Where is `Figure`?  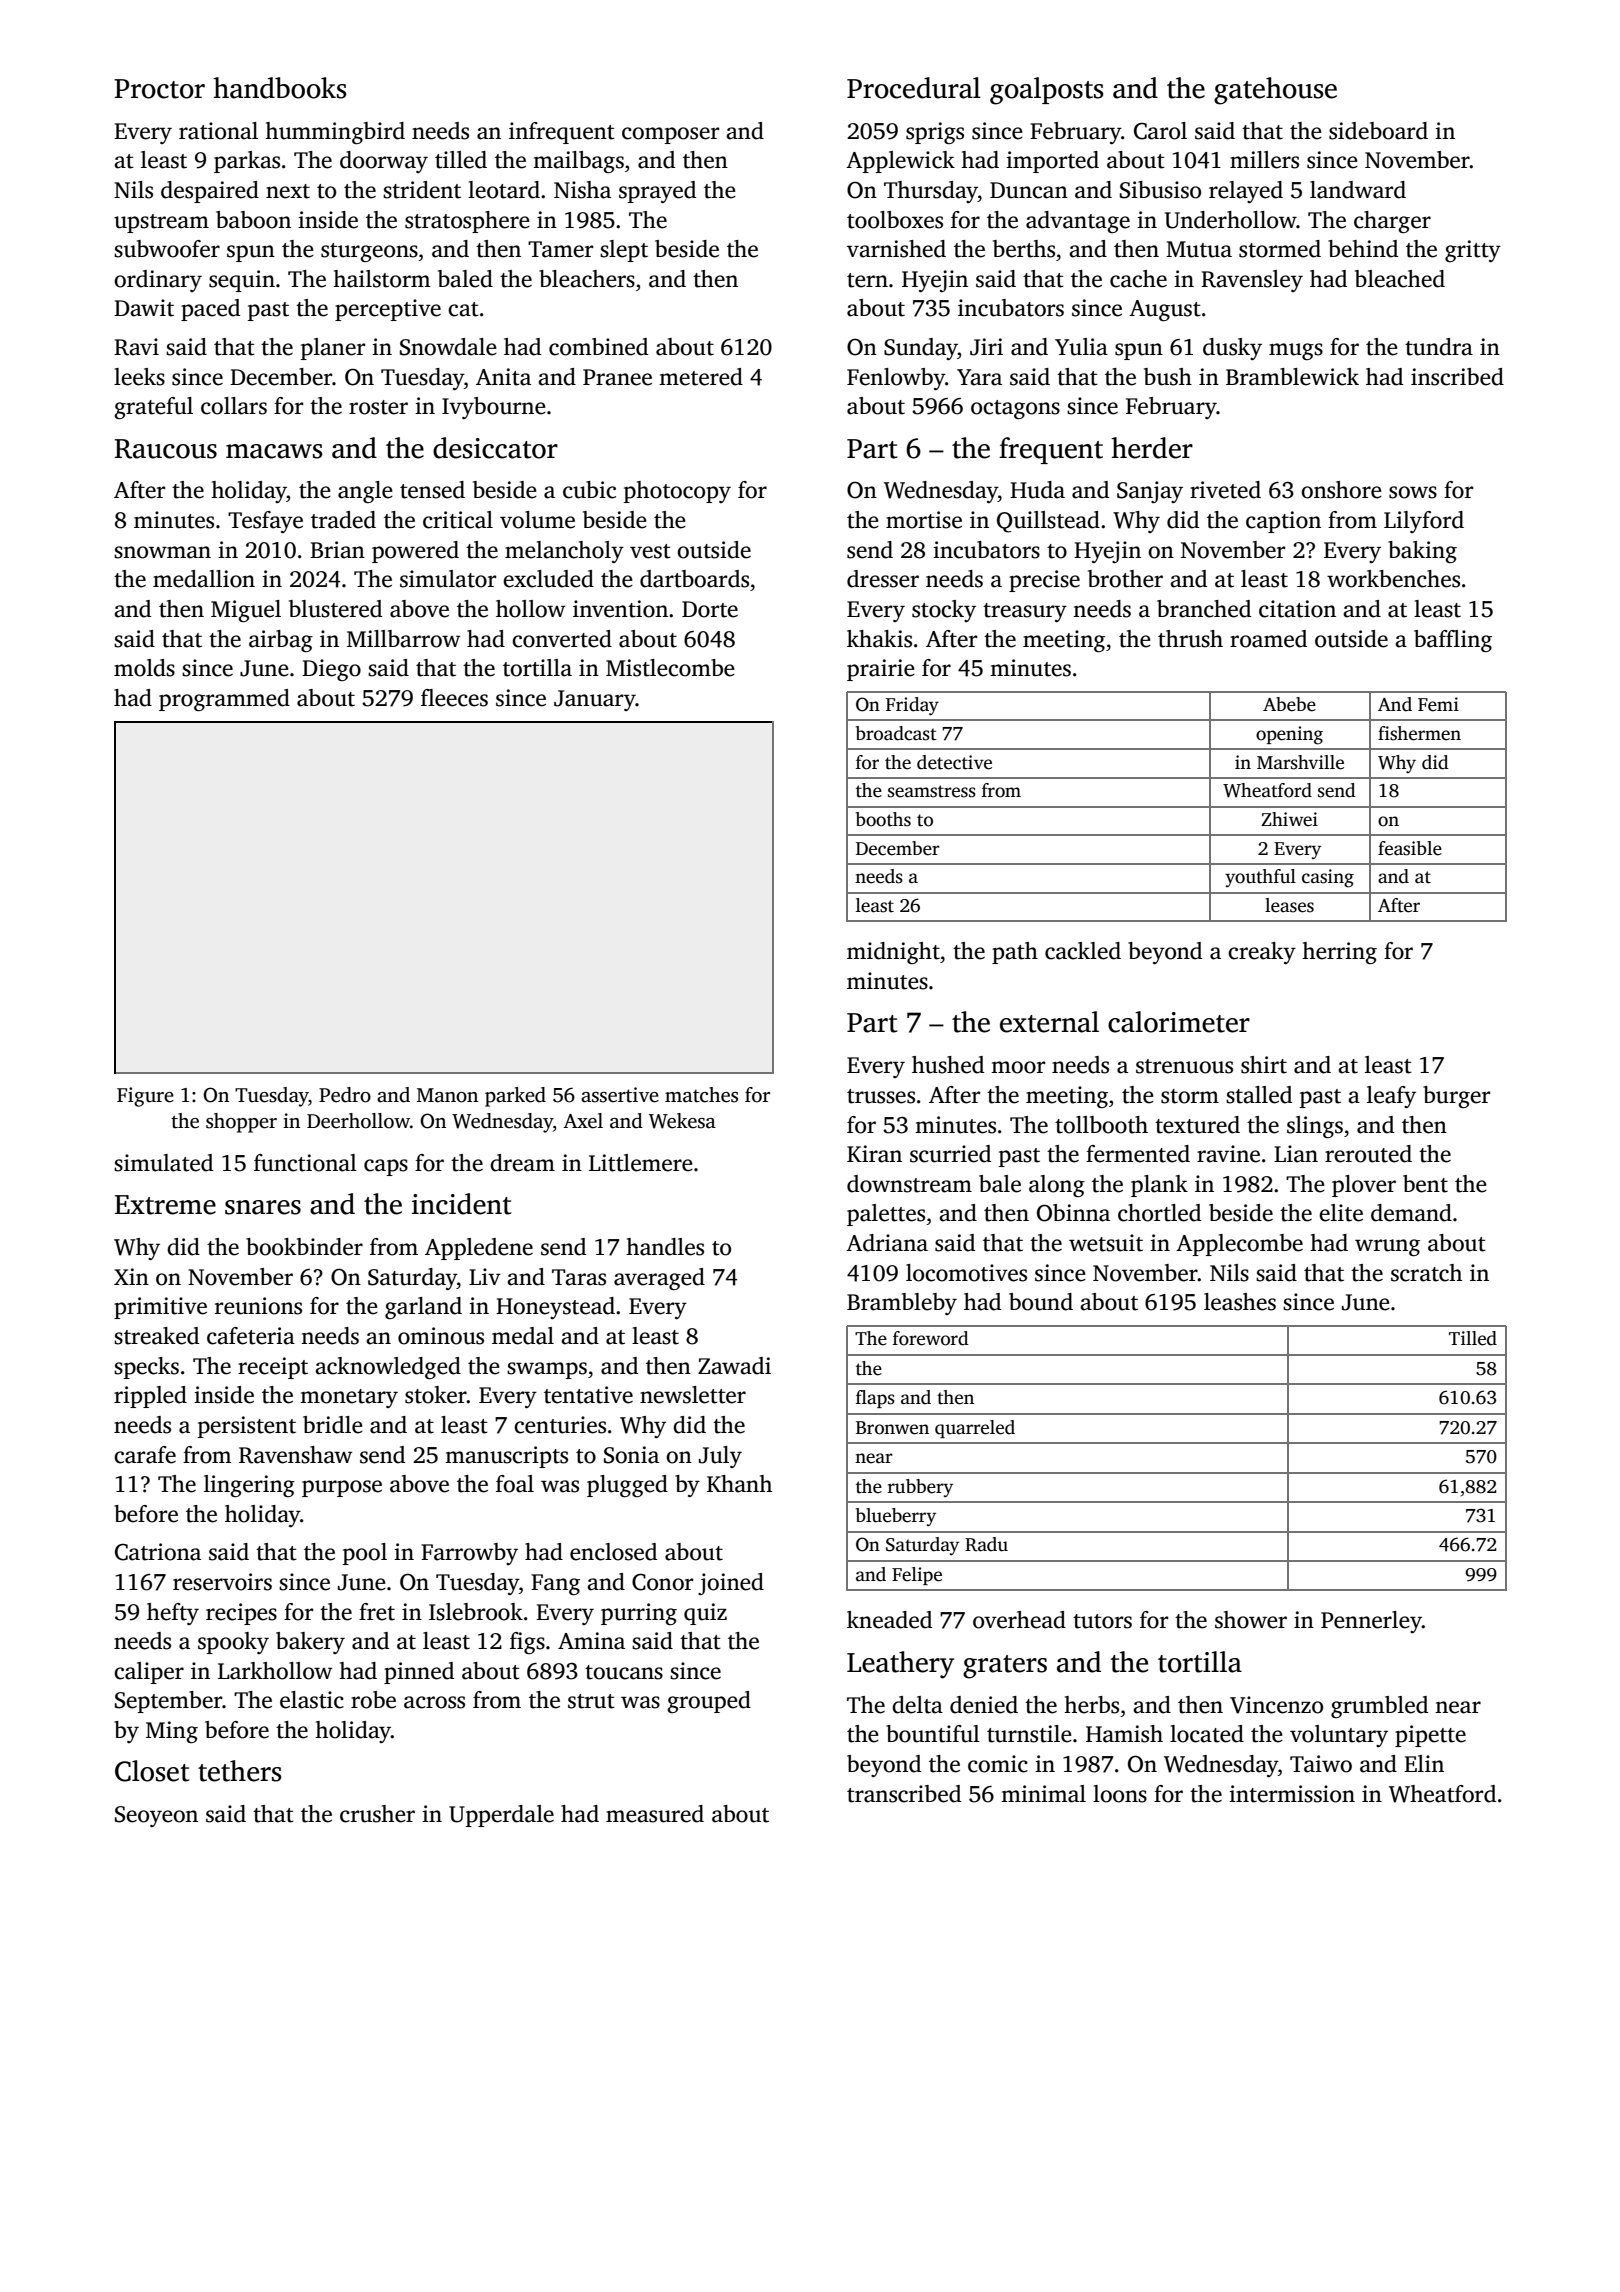 Figure is located at coordinates (145, 1097).
